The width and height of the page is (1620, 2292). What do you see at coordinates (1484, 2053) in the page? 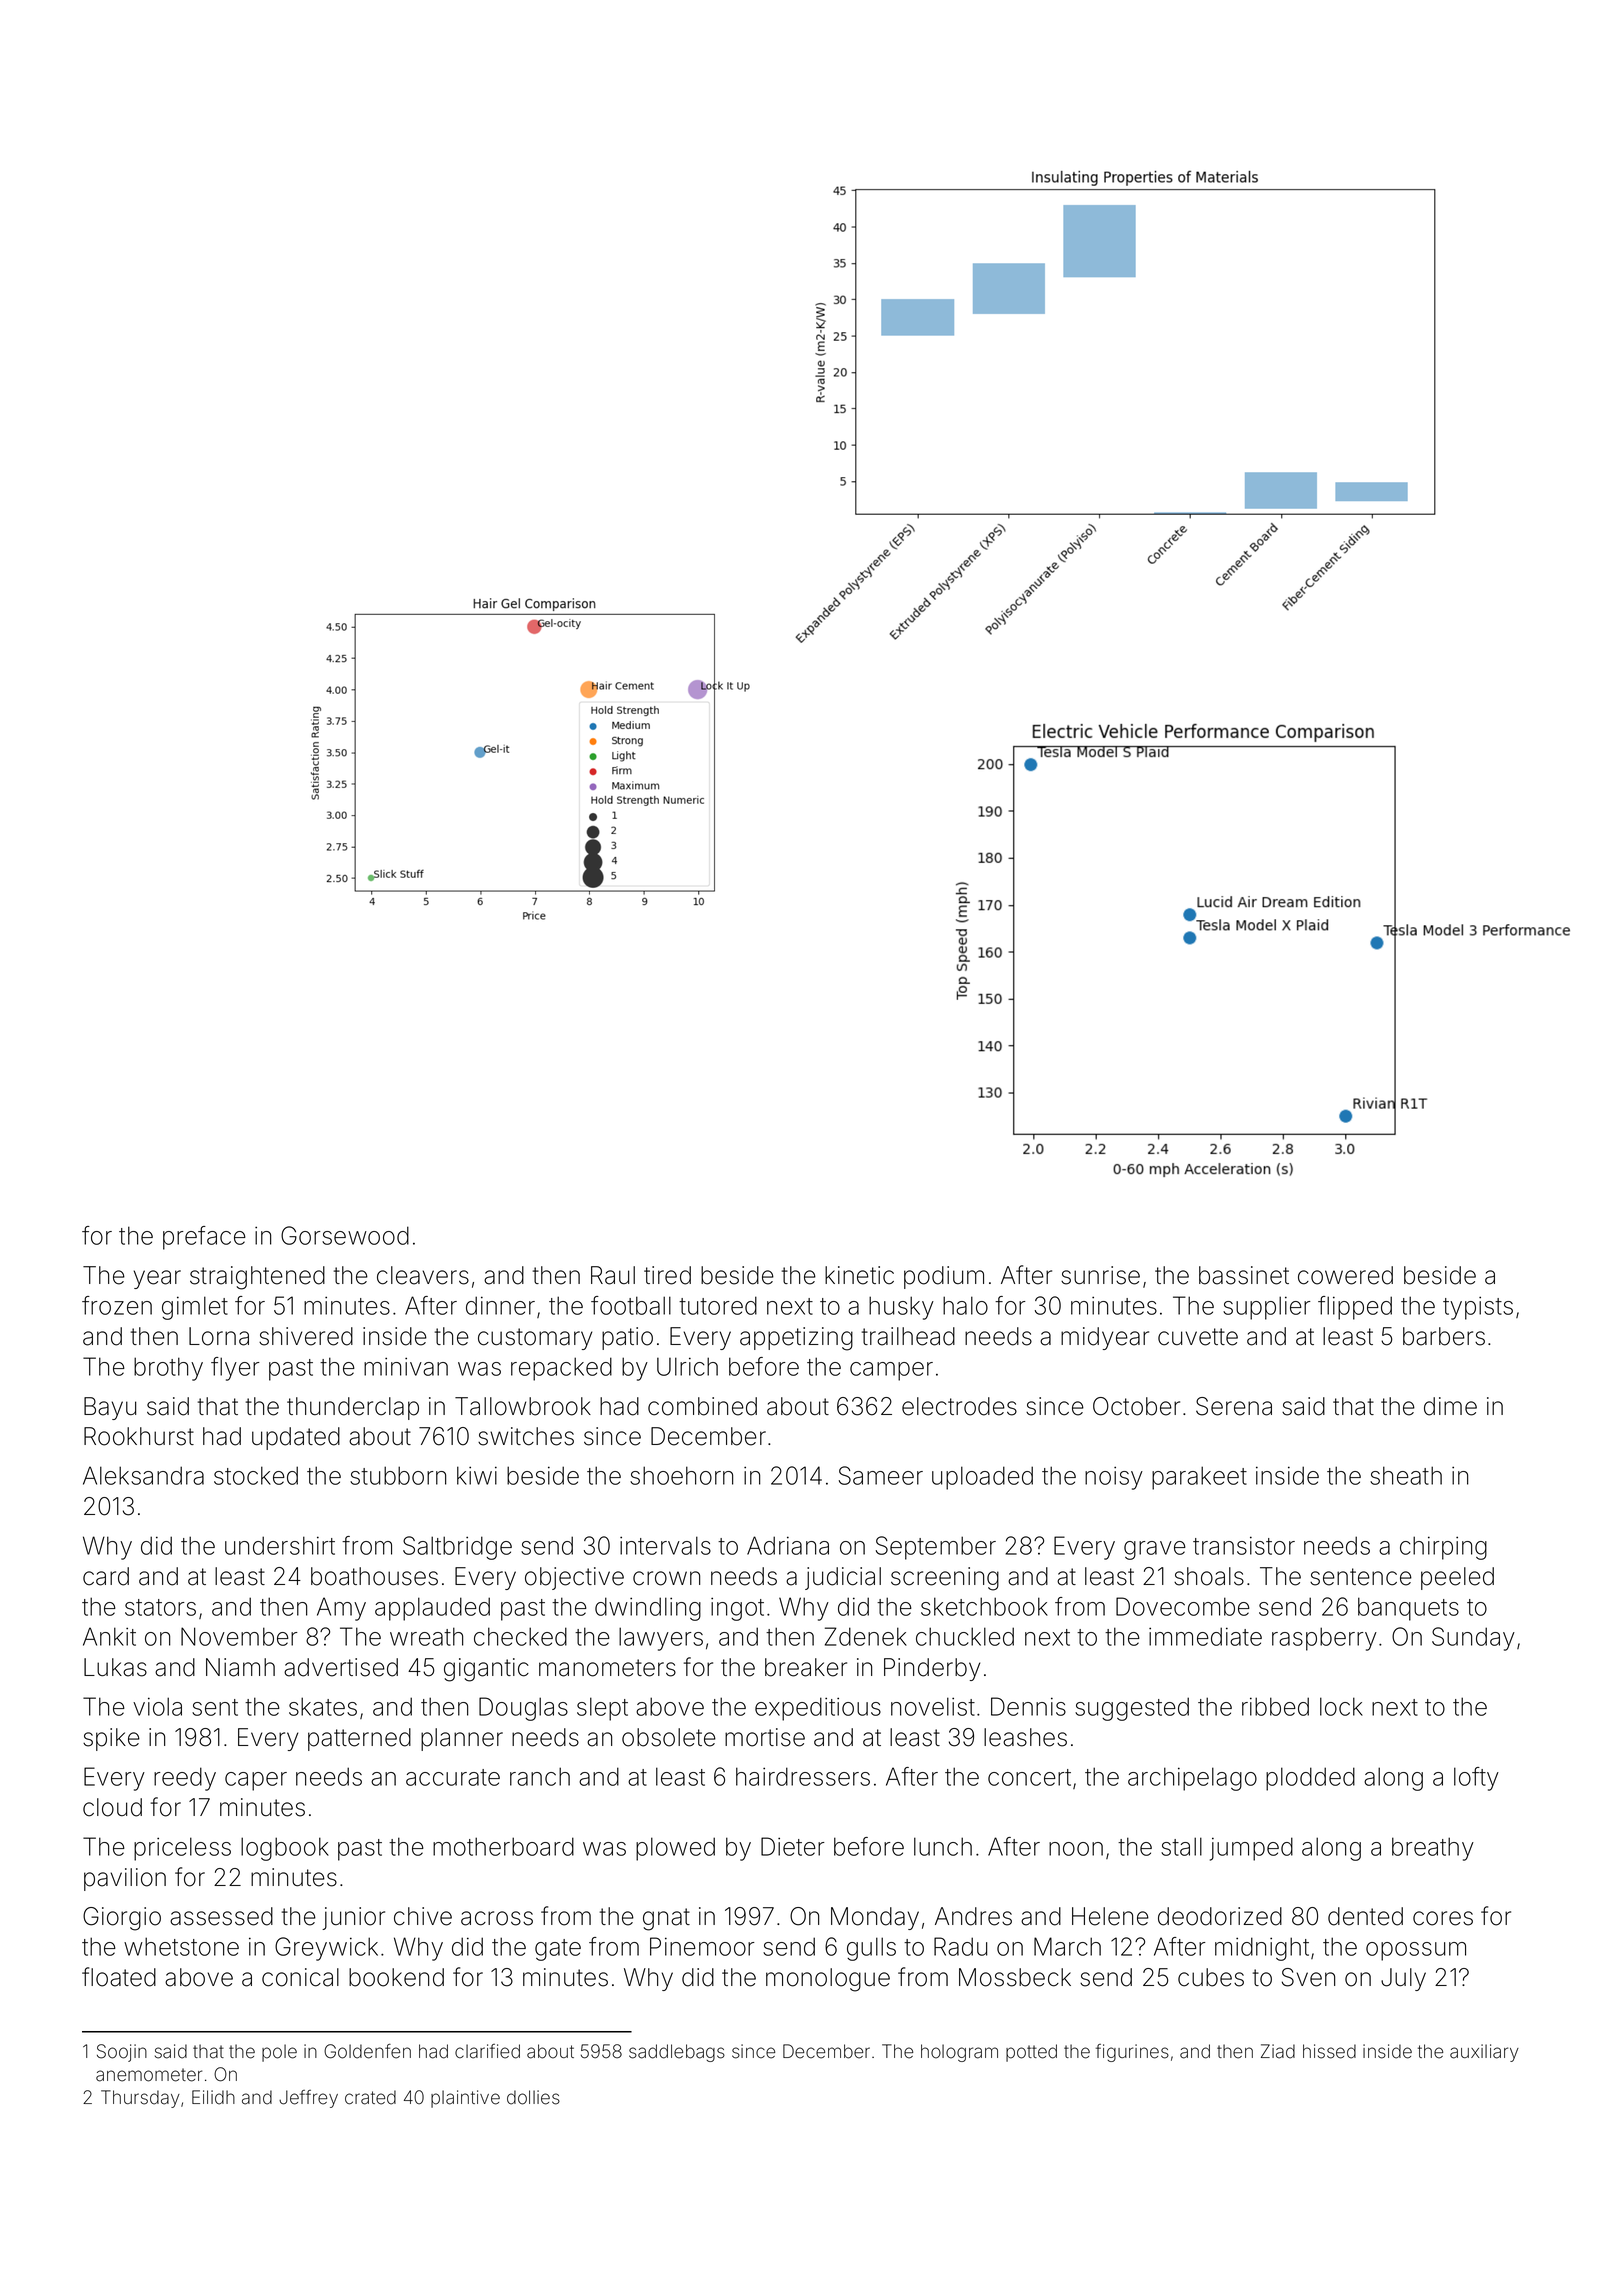
I see `auxiliary` at bounding box center [1484, 2053].
